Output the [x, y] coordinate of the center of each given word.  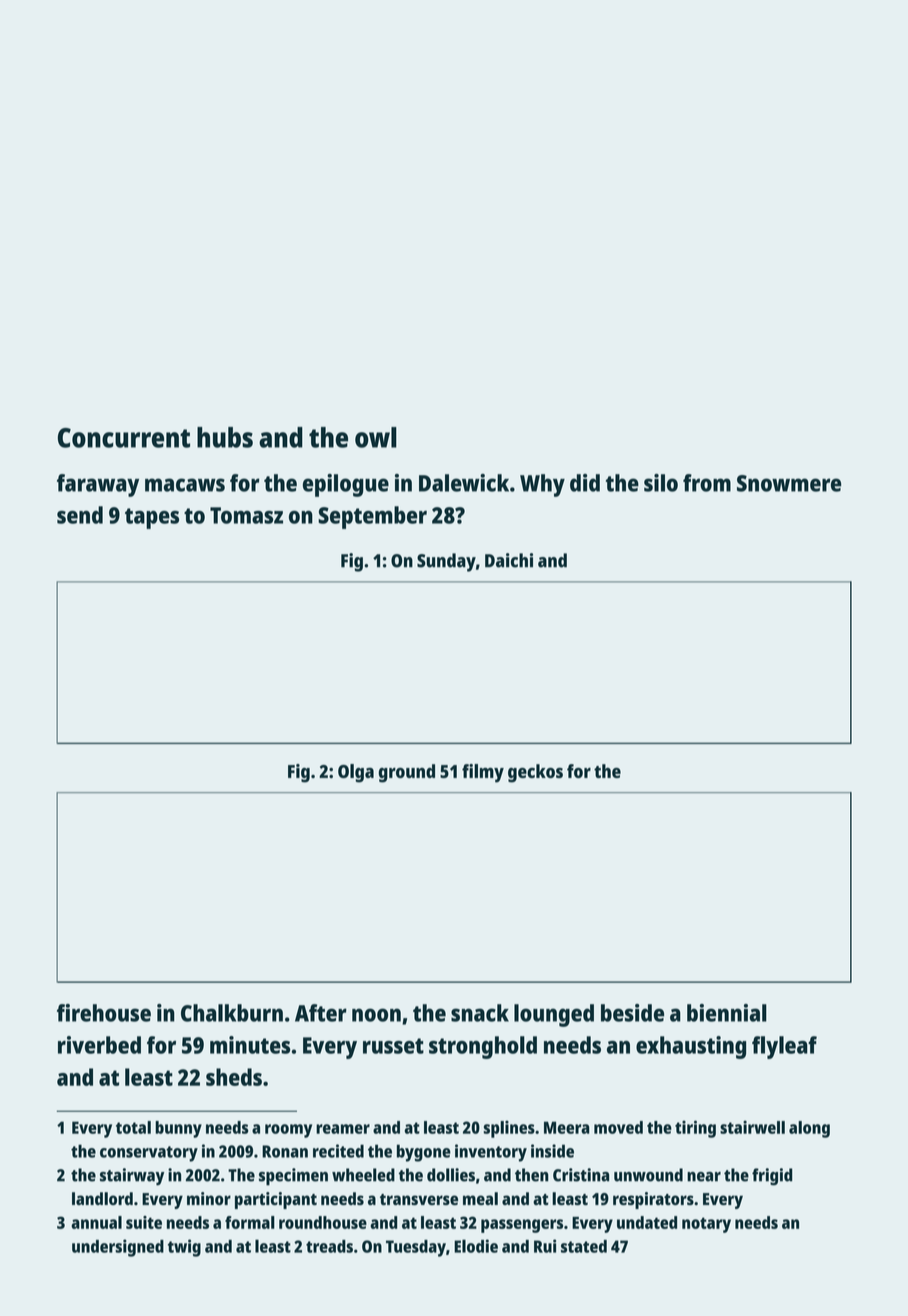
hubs [225, 437]
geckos [535, 773]
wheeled [363, 1175]
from [707, 483]
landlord [102, 1198]
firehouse [104, 1013]
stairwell [752, 1127]
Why [542, 485]
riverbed [99, 1045]
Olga [356, 773]
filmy [483, 773]
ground [407, 773]
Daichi [509, 560]
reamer [343, 1129]
